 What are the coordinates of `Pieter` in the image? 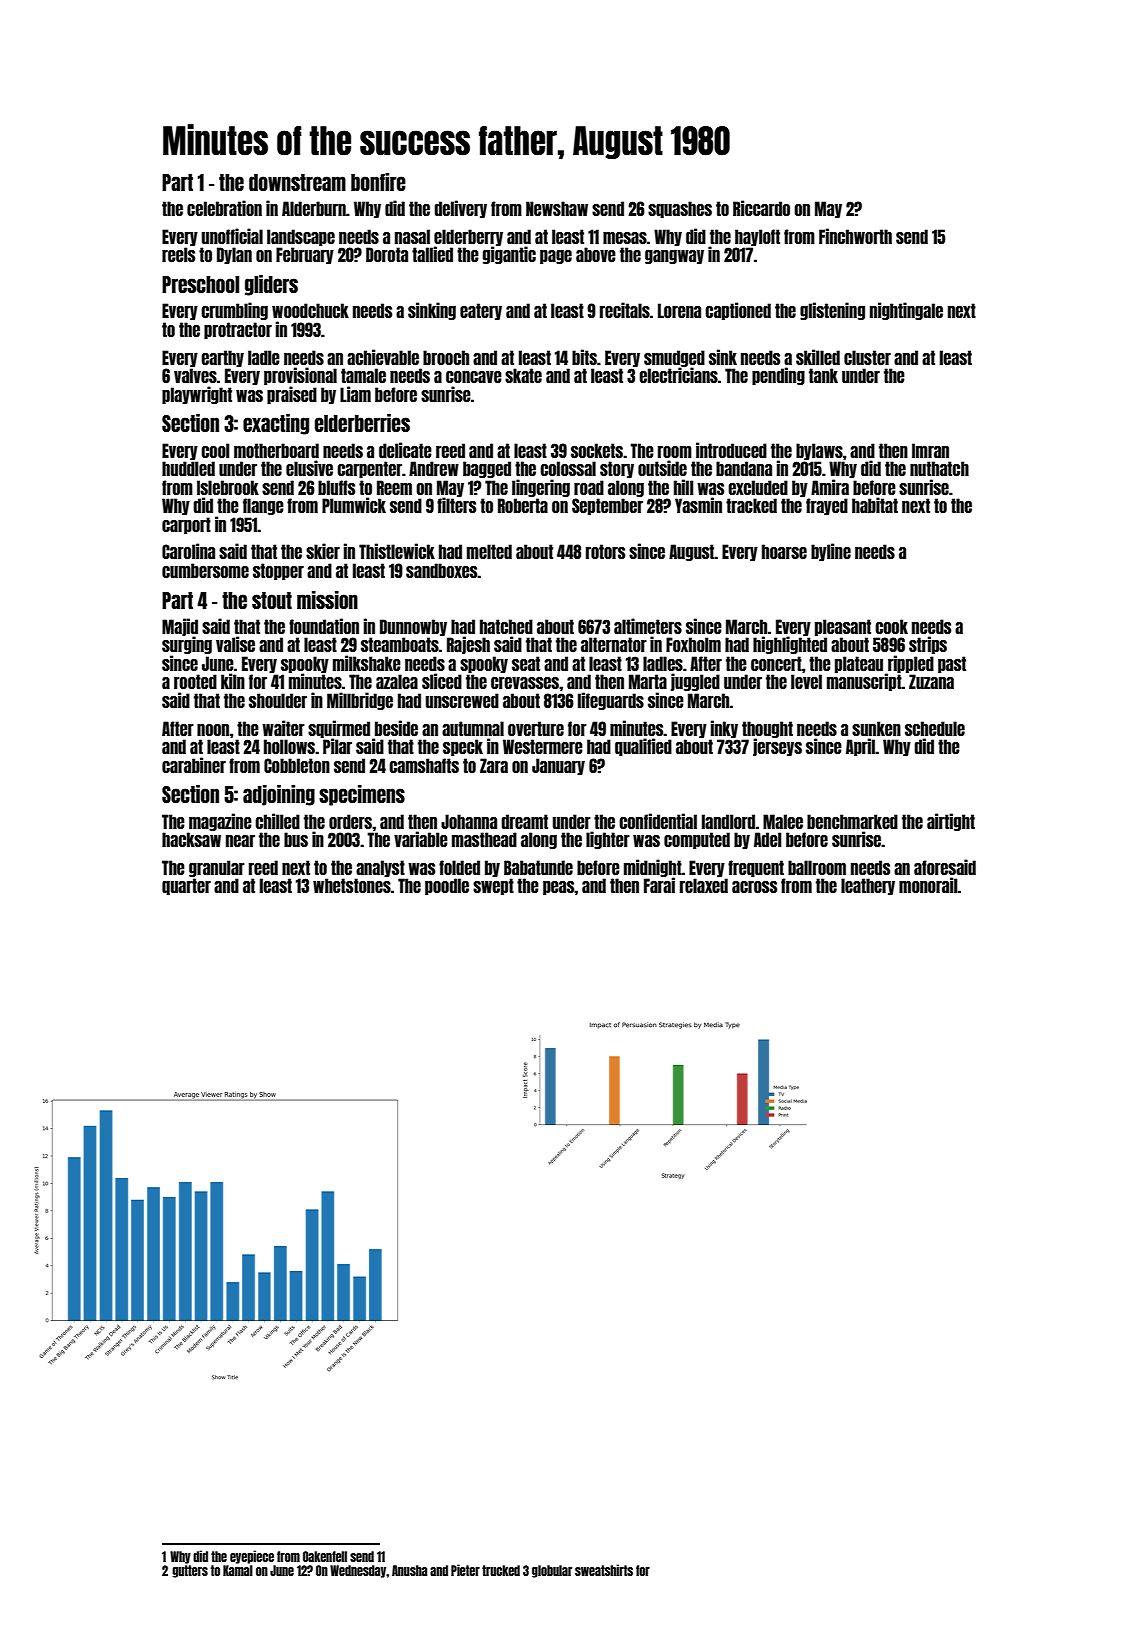 It's located at (465, 1570).
